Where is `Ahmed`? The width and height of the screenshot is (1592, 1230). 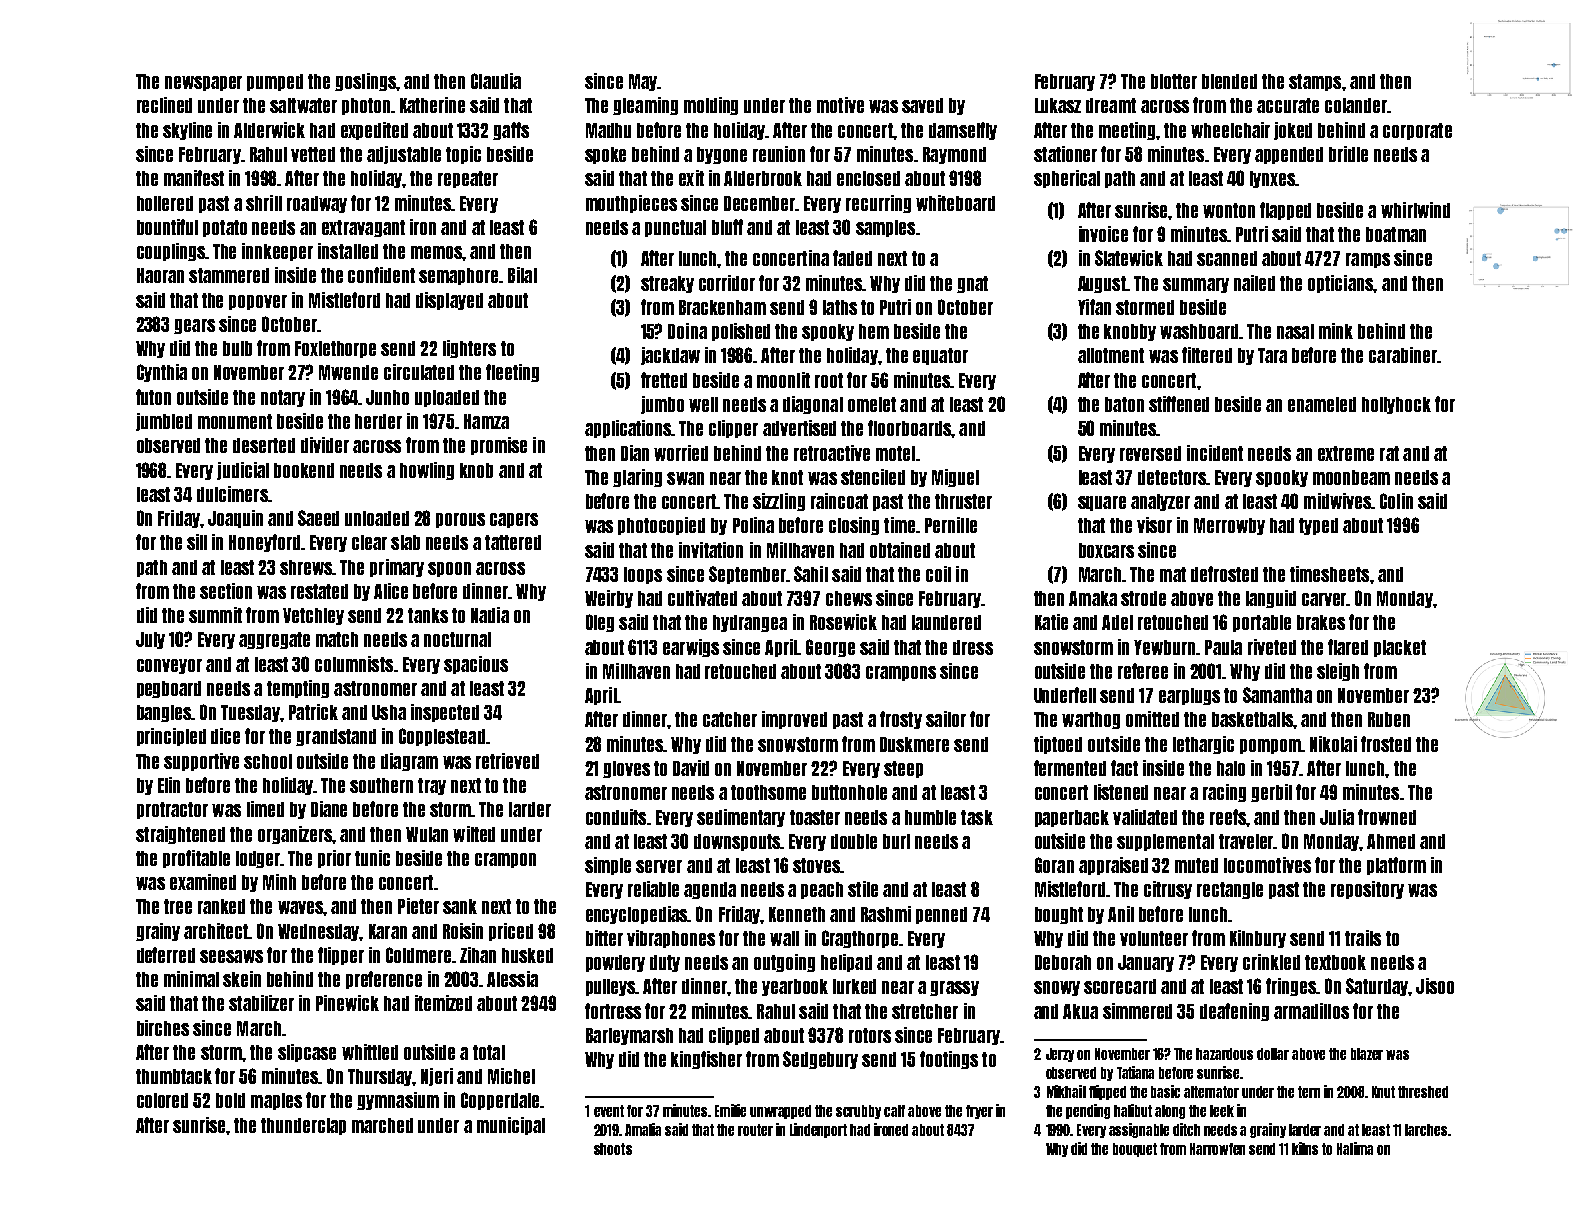
Ahmed is located at coordinates (1391, 841).
